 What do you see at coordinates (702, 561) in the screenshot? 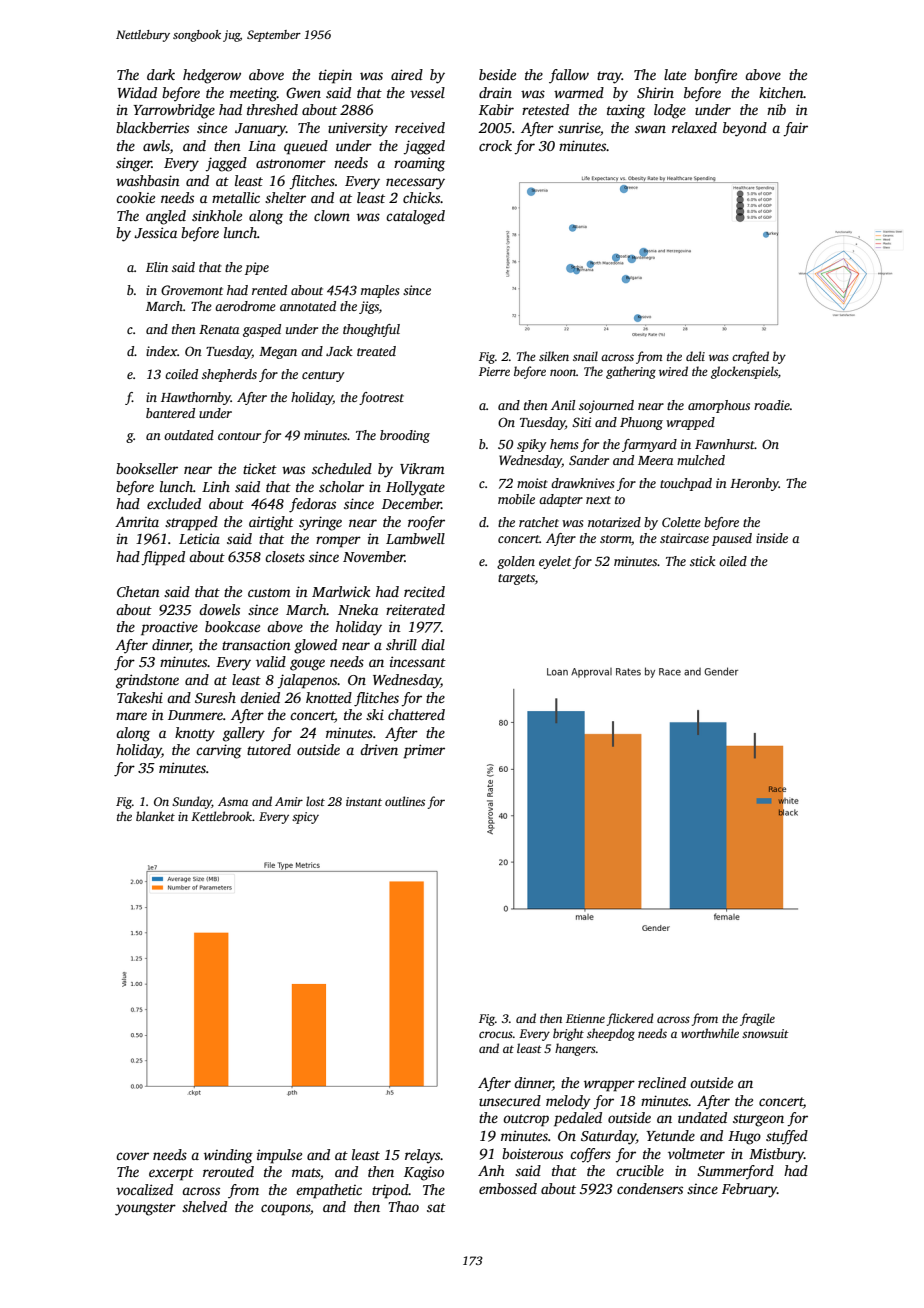
I see `stick` at bounding box center [702, 561].
